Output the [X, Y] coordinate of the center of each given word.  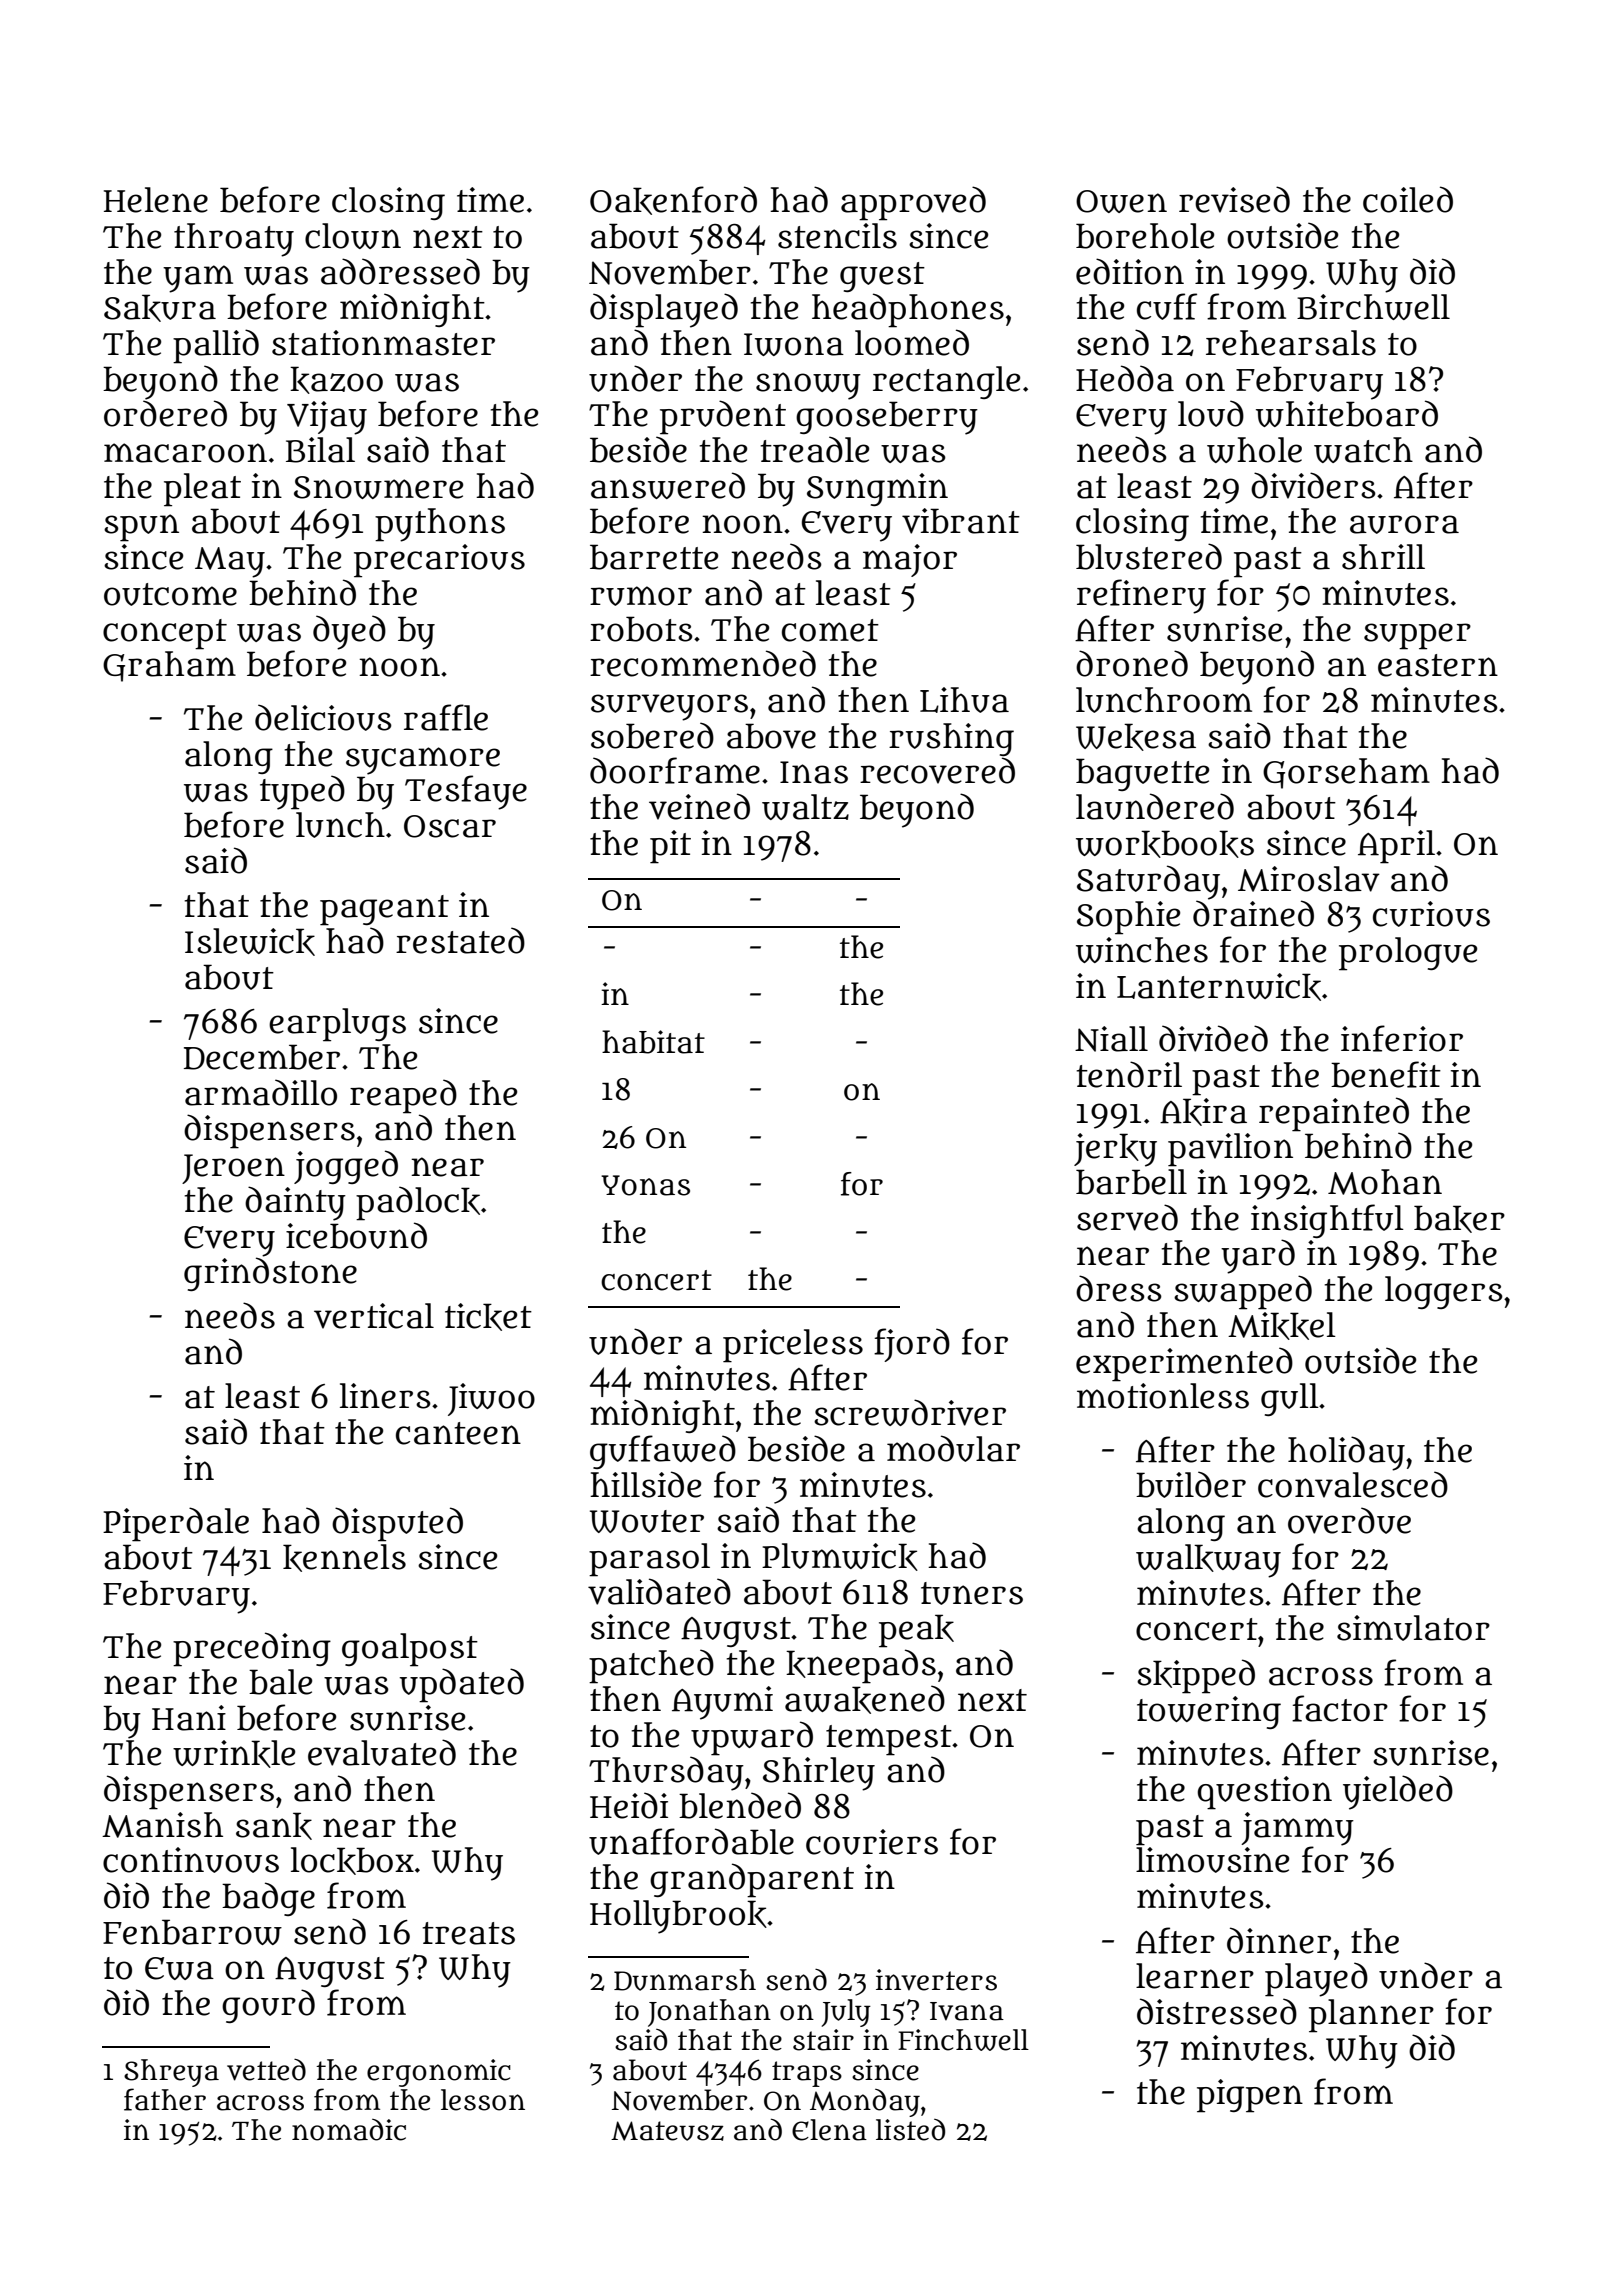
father [165, 2099]
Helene [156, 200]
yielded [1398, 1792]
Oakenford [673, 200]
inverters [936, 1980]
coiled [1408, 199]
